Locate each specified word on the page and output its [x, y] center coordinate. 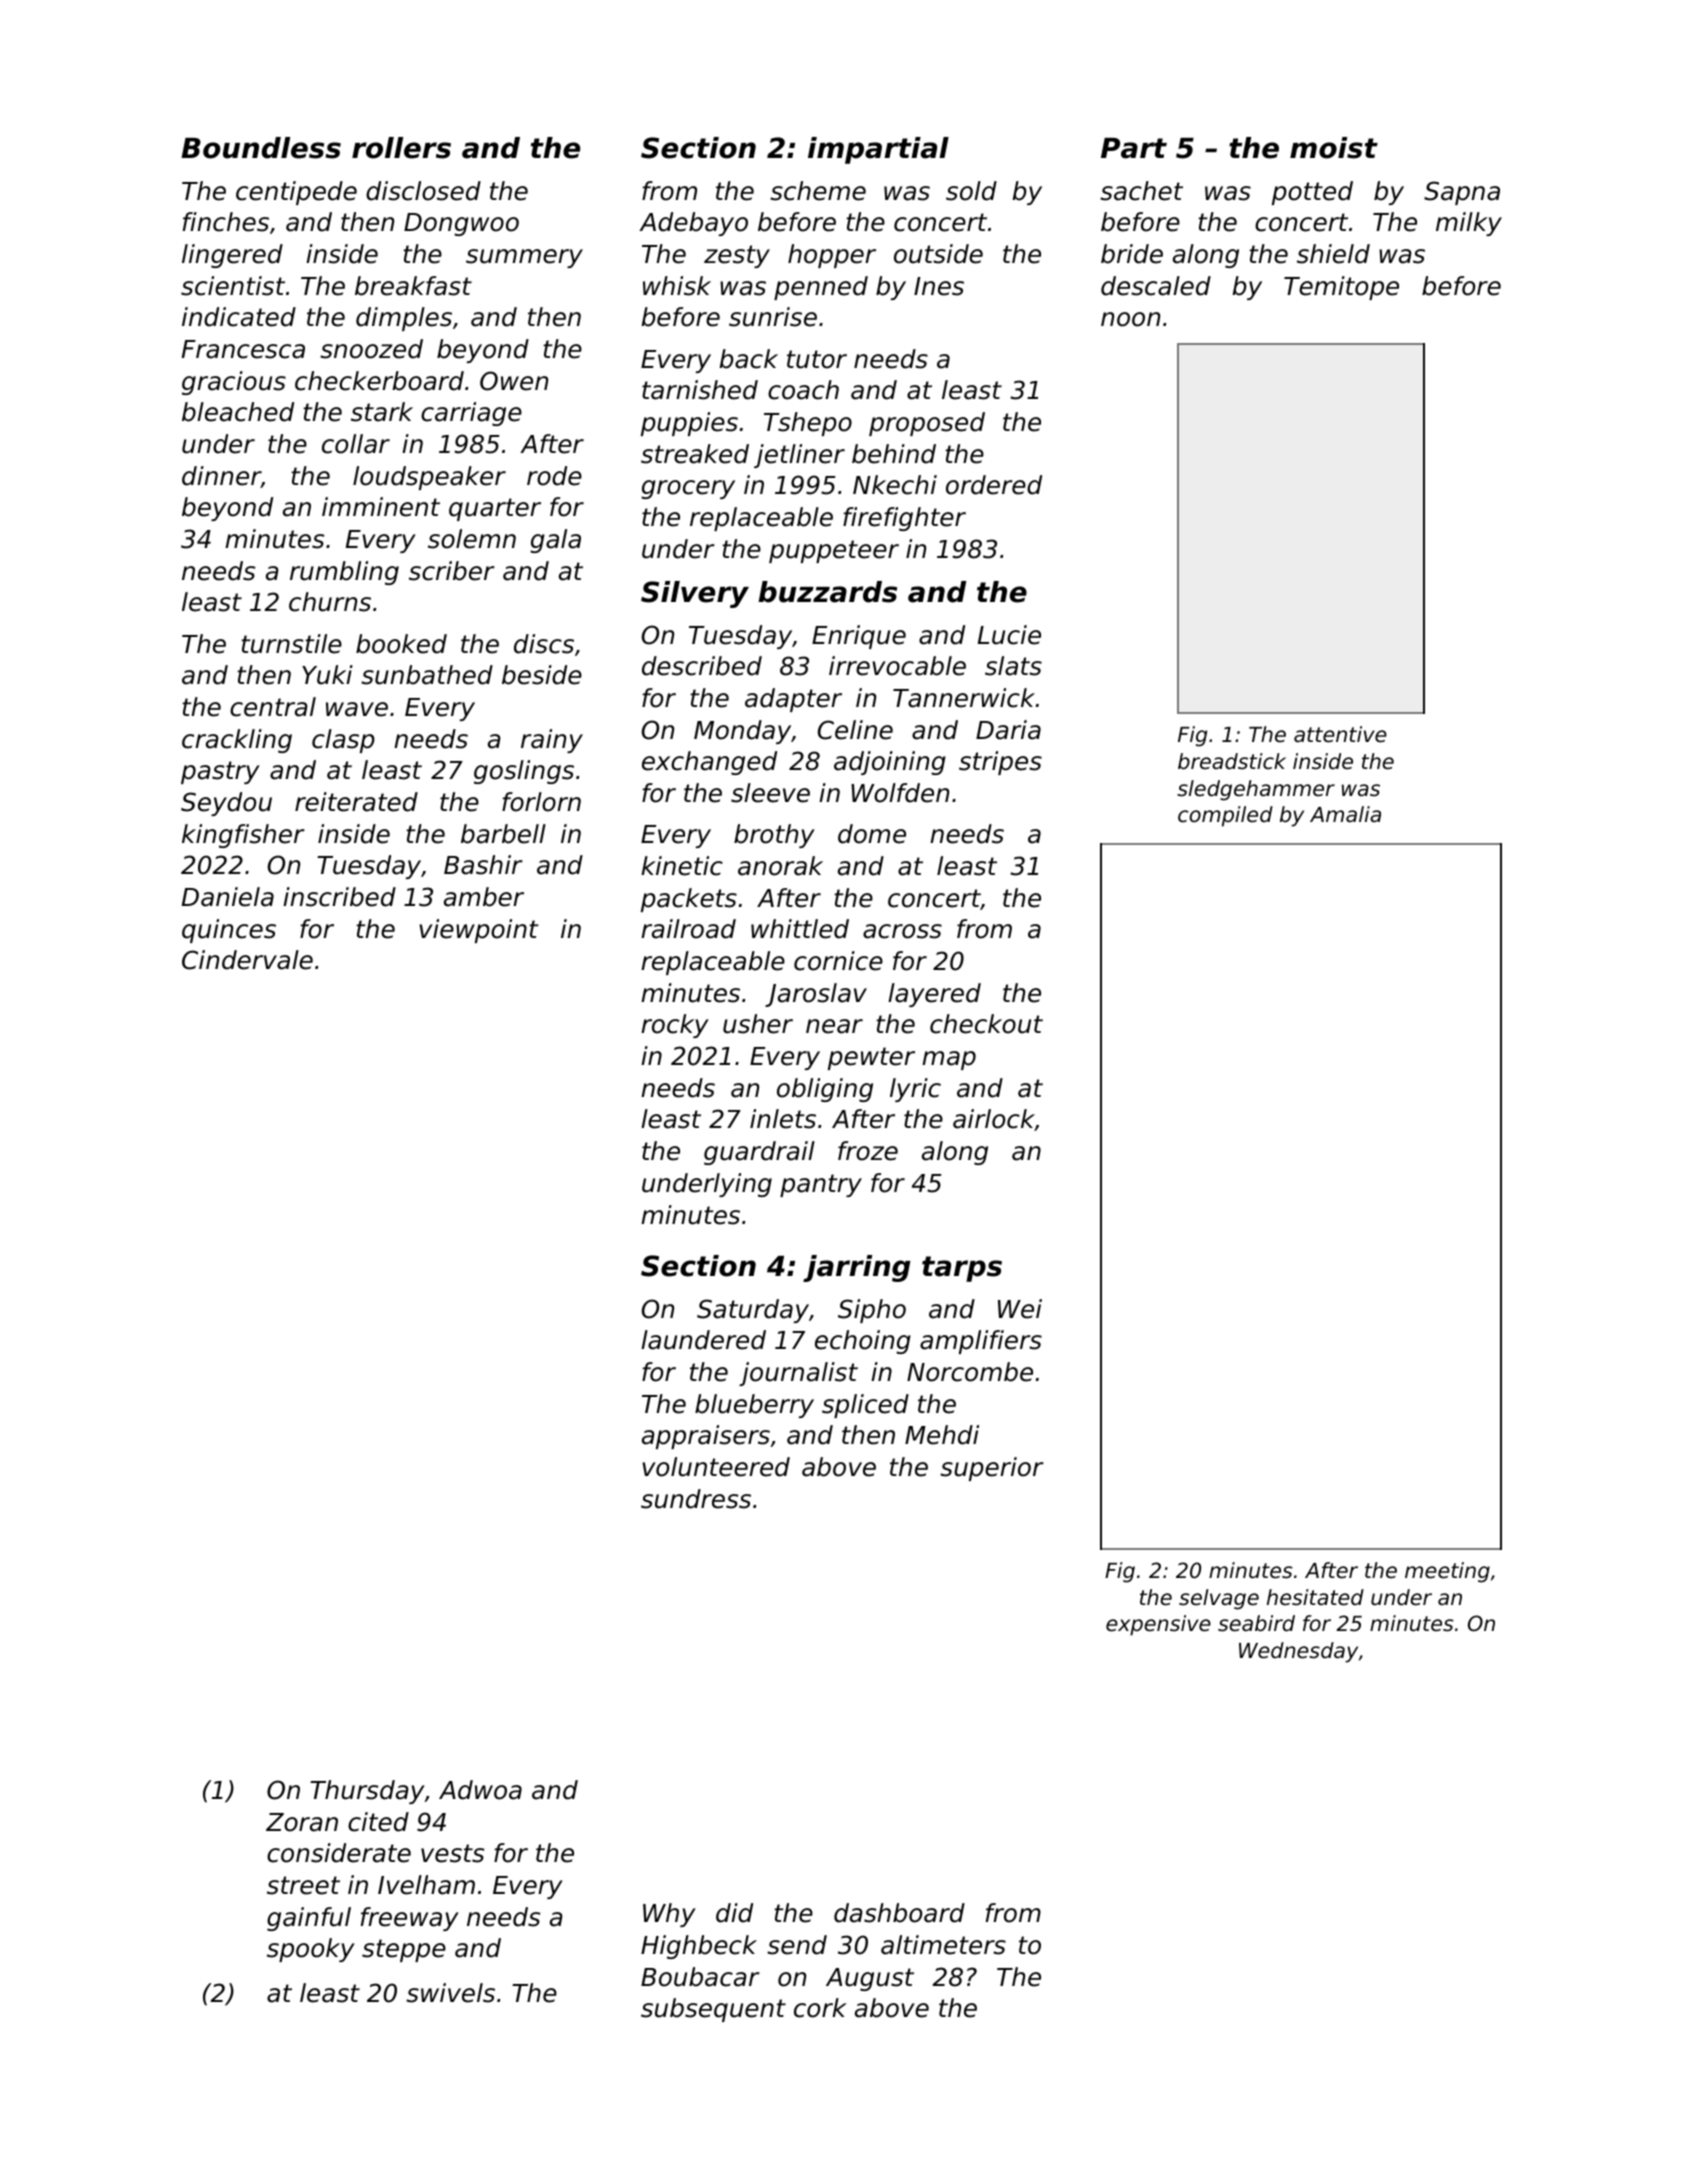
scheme [818, 191]
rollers [401, 148]
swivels [450, 1993]
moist [1334, 148]
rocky [675, 1026]
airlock [994, 1120]
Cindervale [247, 960]
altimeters [943, 1945]
